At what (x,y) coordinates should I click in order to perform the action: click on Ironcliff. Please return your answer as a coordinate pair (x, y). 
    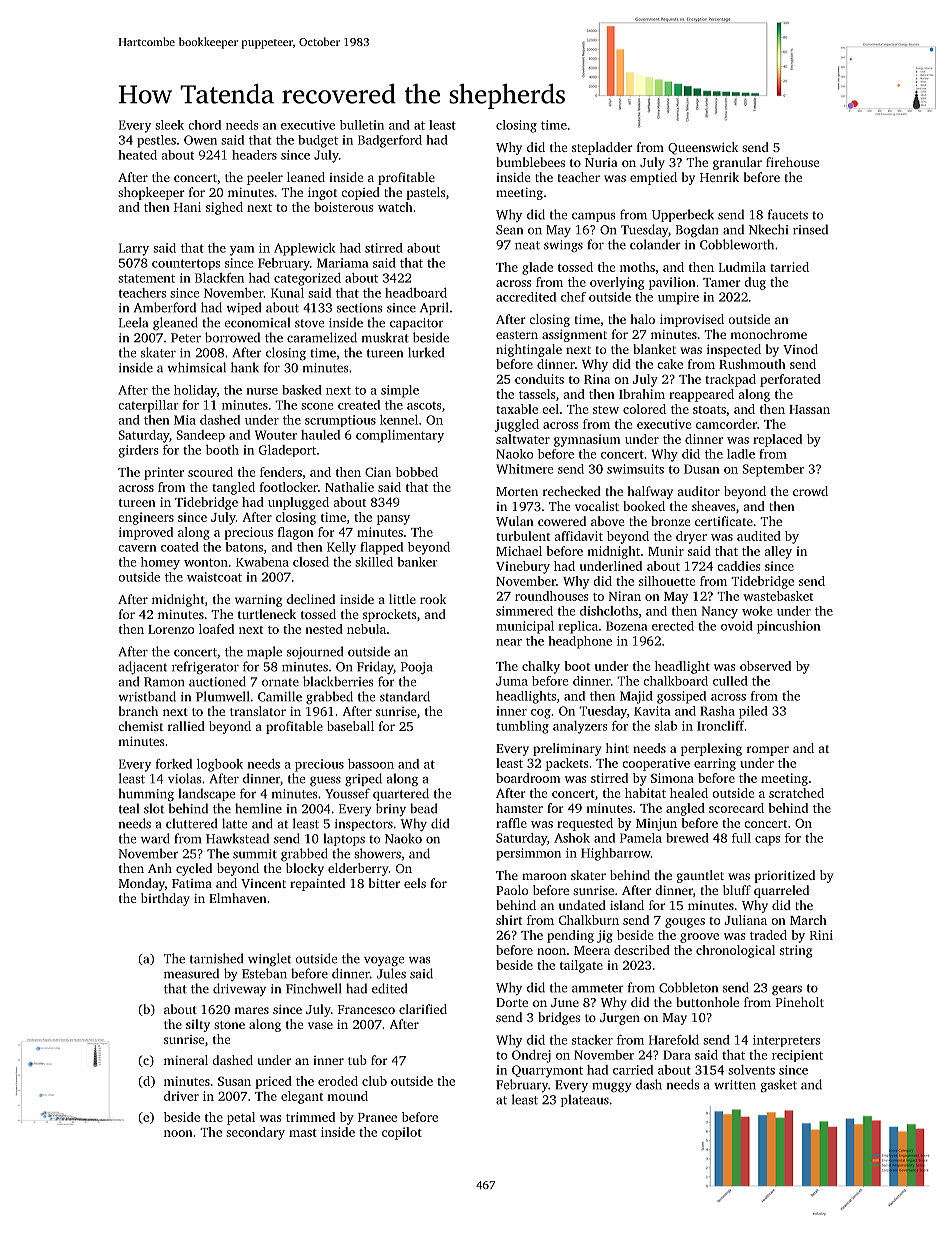
    Looking at the image, I should click on (720, 726).
